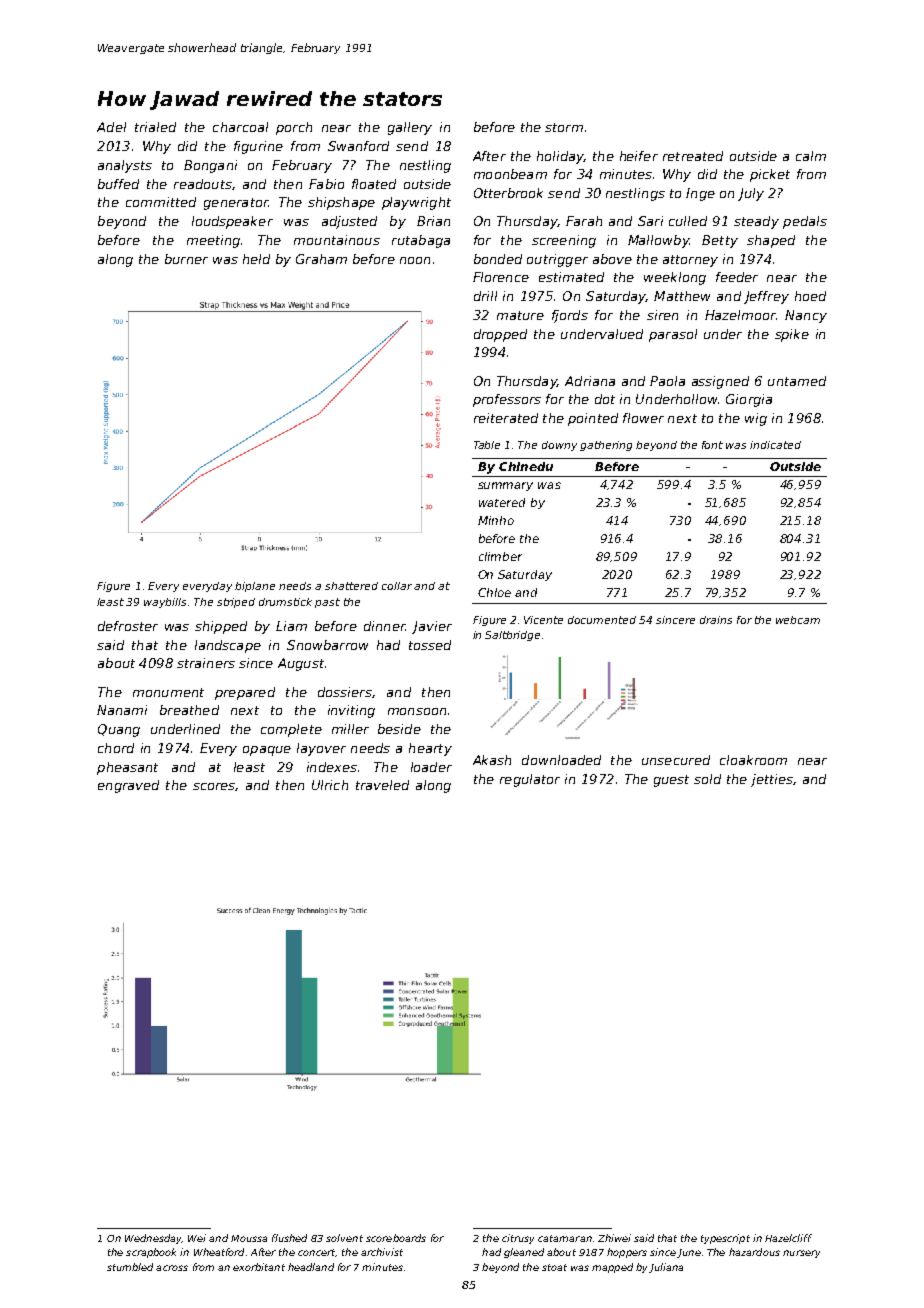  Describe the element at coordinates (128, 786) in the screenshot. I see `engraved` at that location.
